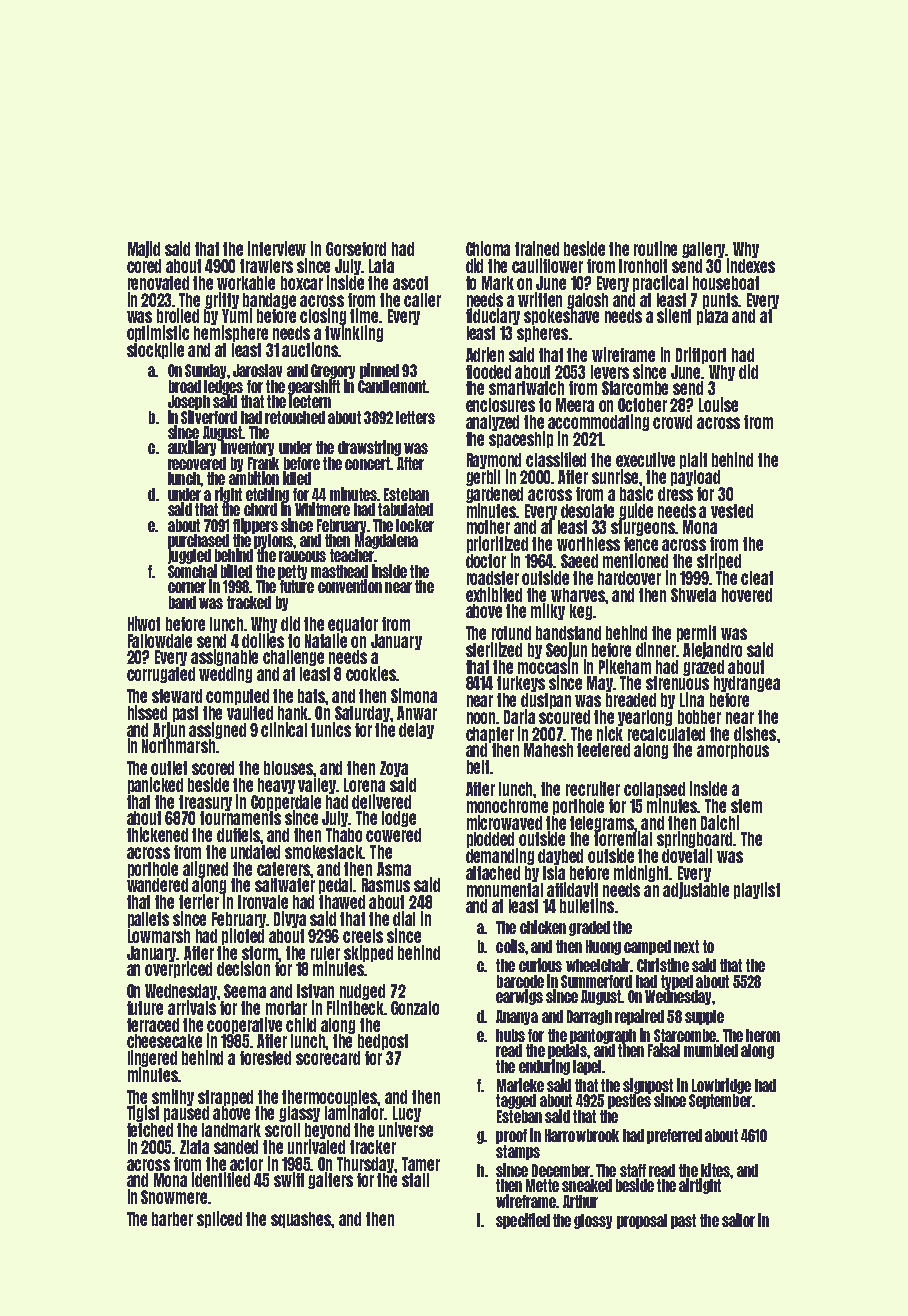 This screenshot has height=1316, width=908. Describe the element at coordinates (711, 1050) in the screenshot. I see `mumbled` at that location.
